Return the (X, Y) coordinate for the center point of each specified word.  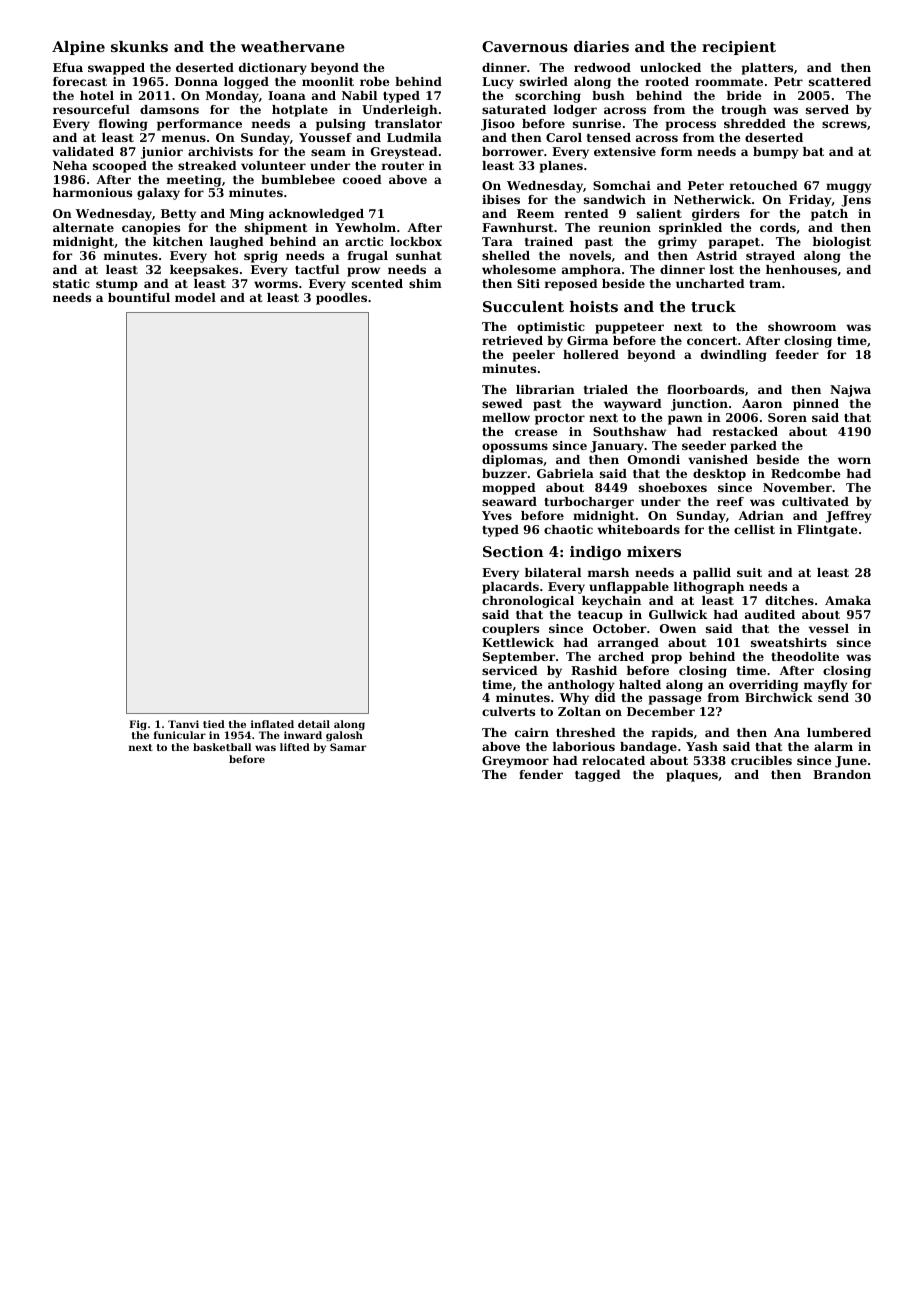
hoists (594, 306)
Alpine (78, 48)
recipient (739, 48)
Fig (138, 725)
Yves (497, 515)
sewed (502, 403)
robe (374, 81)
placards (510, 588)
